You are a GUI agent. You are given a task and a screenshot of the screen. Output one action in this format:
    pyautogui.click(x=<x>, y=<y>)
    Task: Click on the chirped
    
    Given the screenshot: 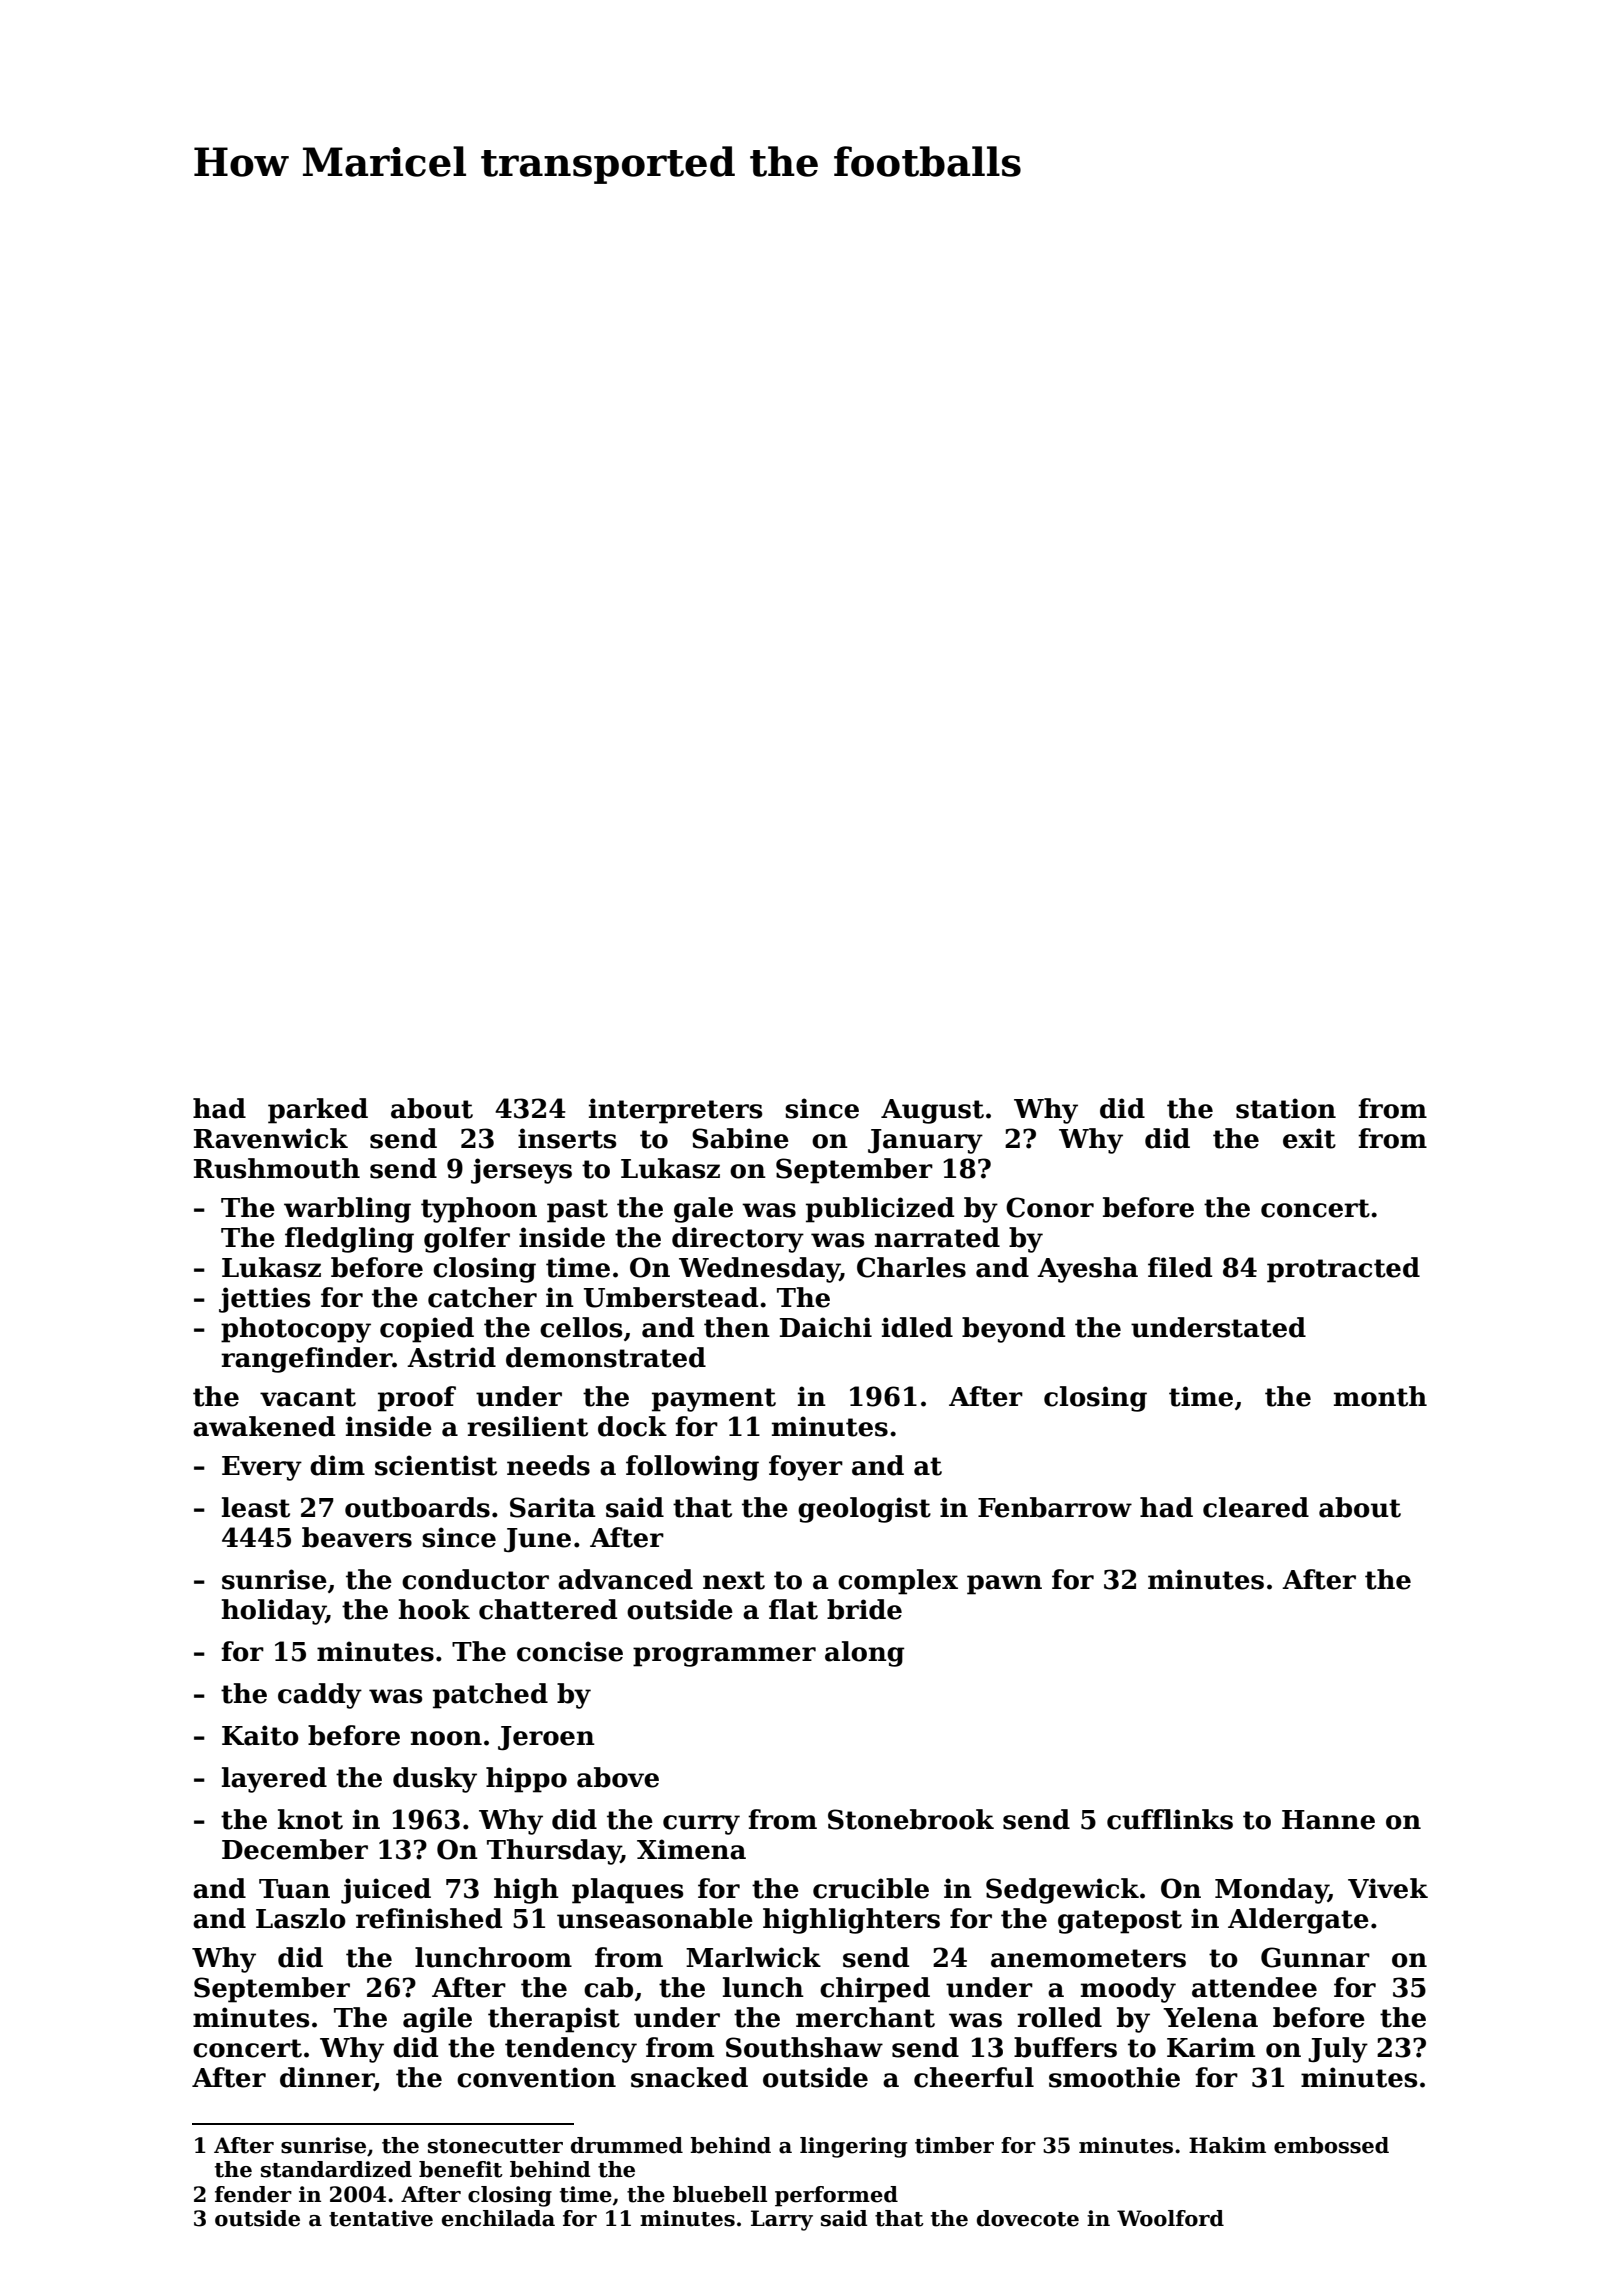 What is the action you would take?
    pyautogui.click(x=875, y=1990)
